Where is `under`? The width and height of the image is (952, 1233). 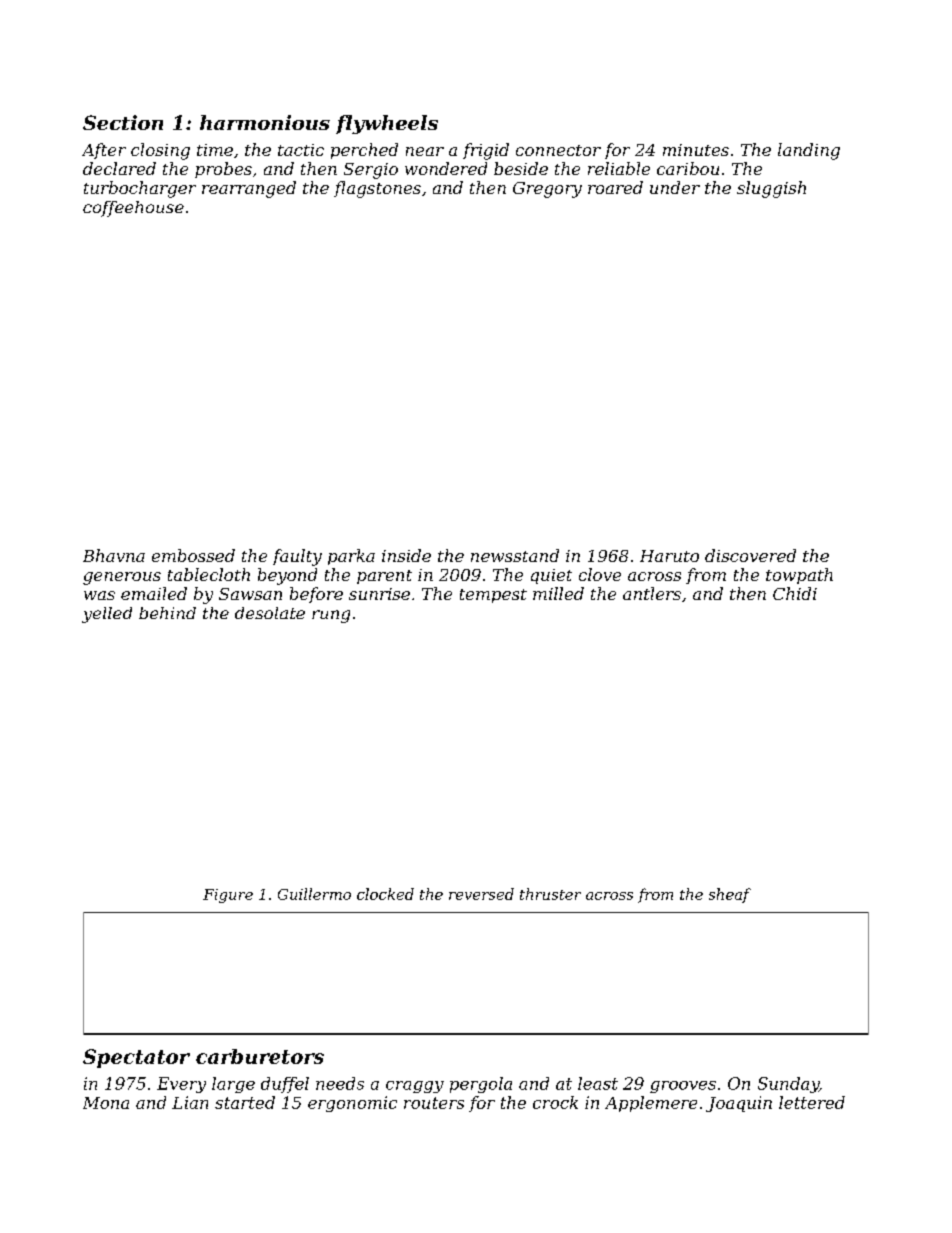
under is located at coordinates (675, 187).
